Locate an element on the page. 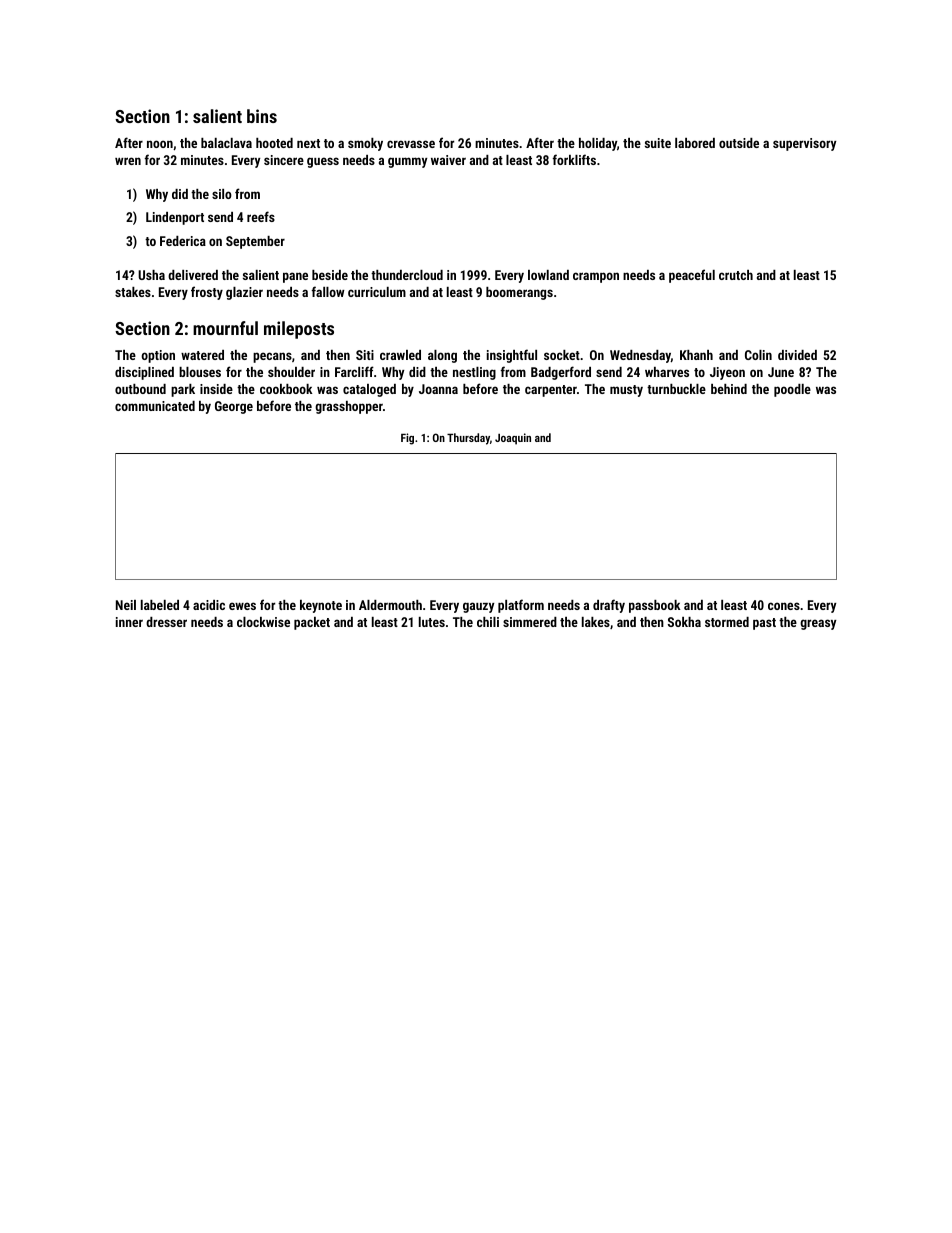 This page has width=952, height=1233. dresser is located at coordinates (166, 622).
